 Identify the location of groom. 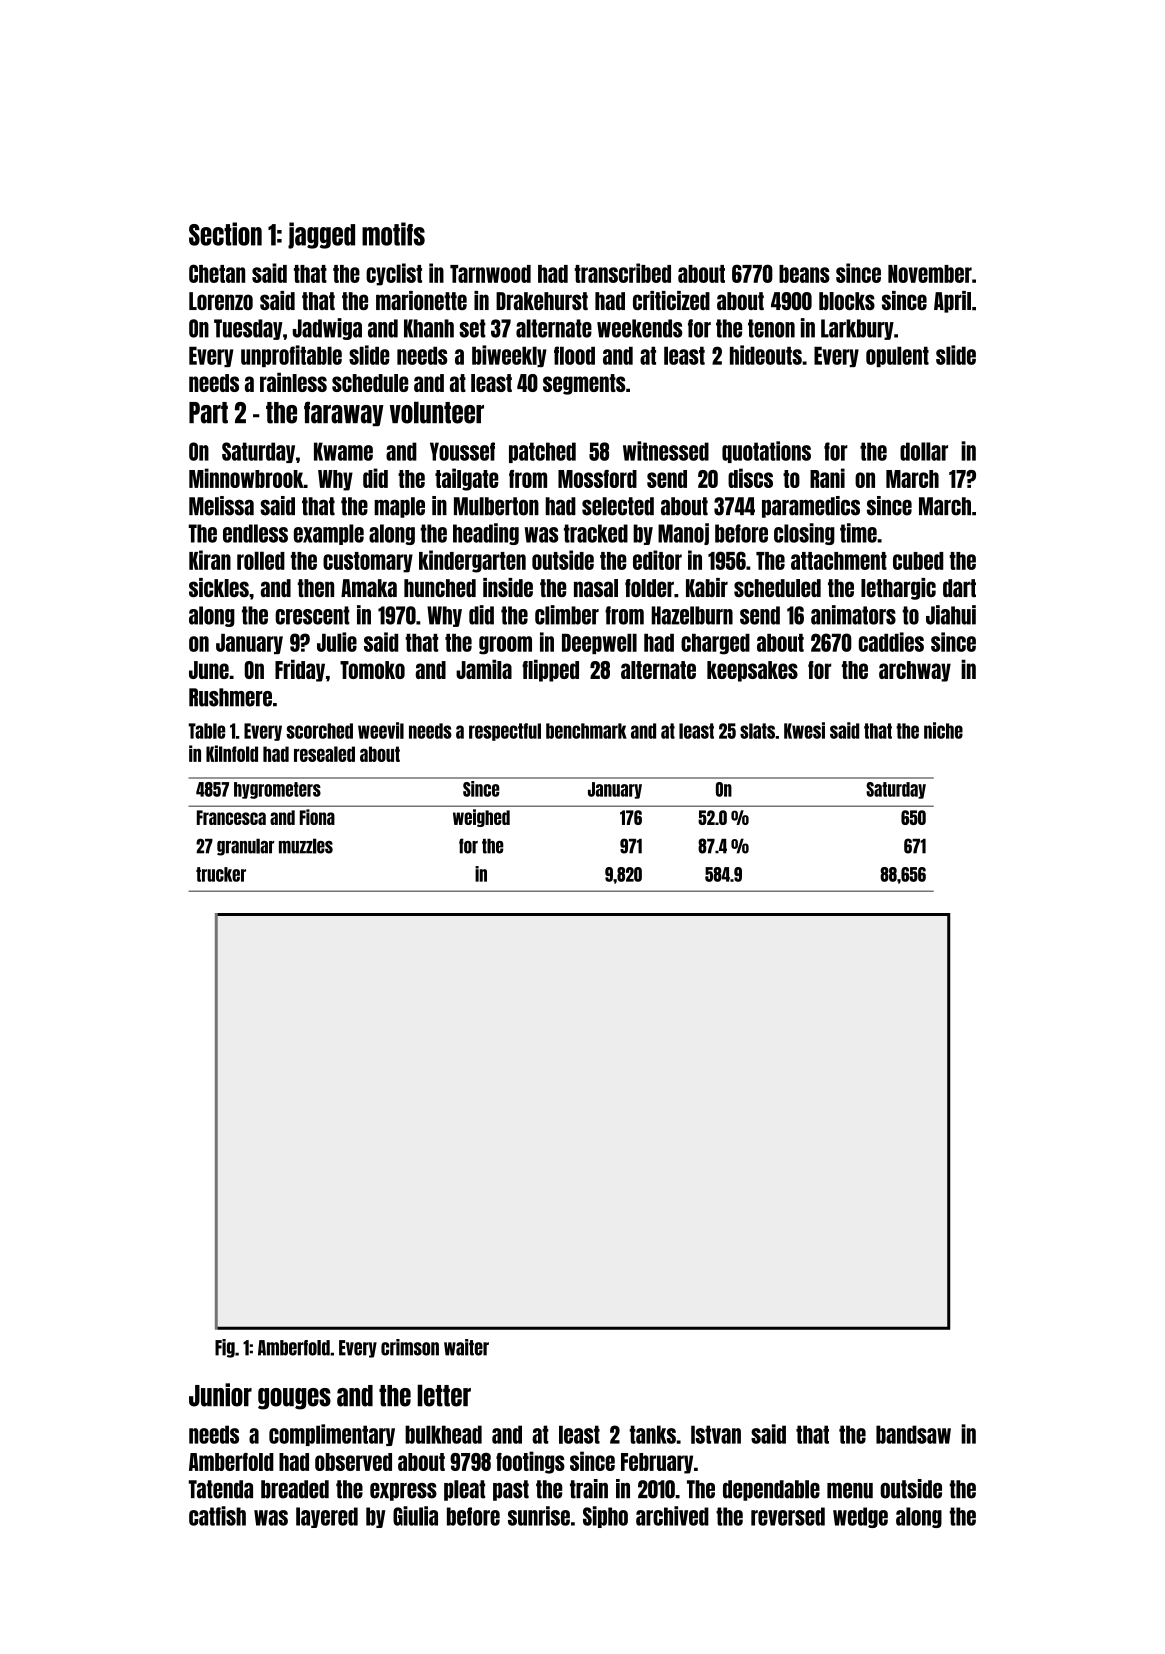
(505, 645).
